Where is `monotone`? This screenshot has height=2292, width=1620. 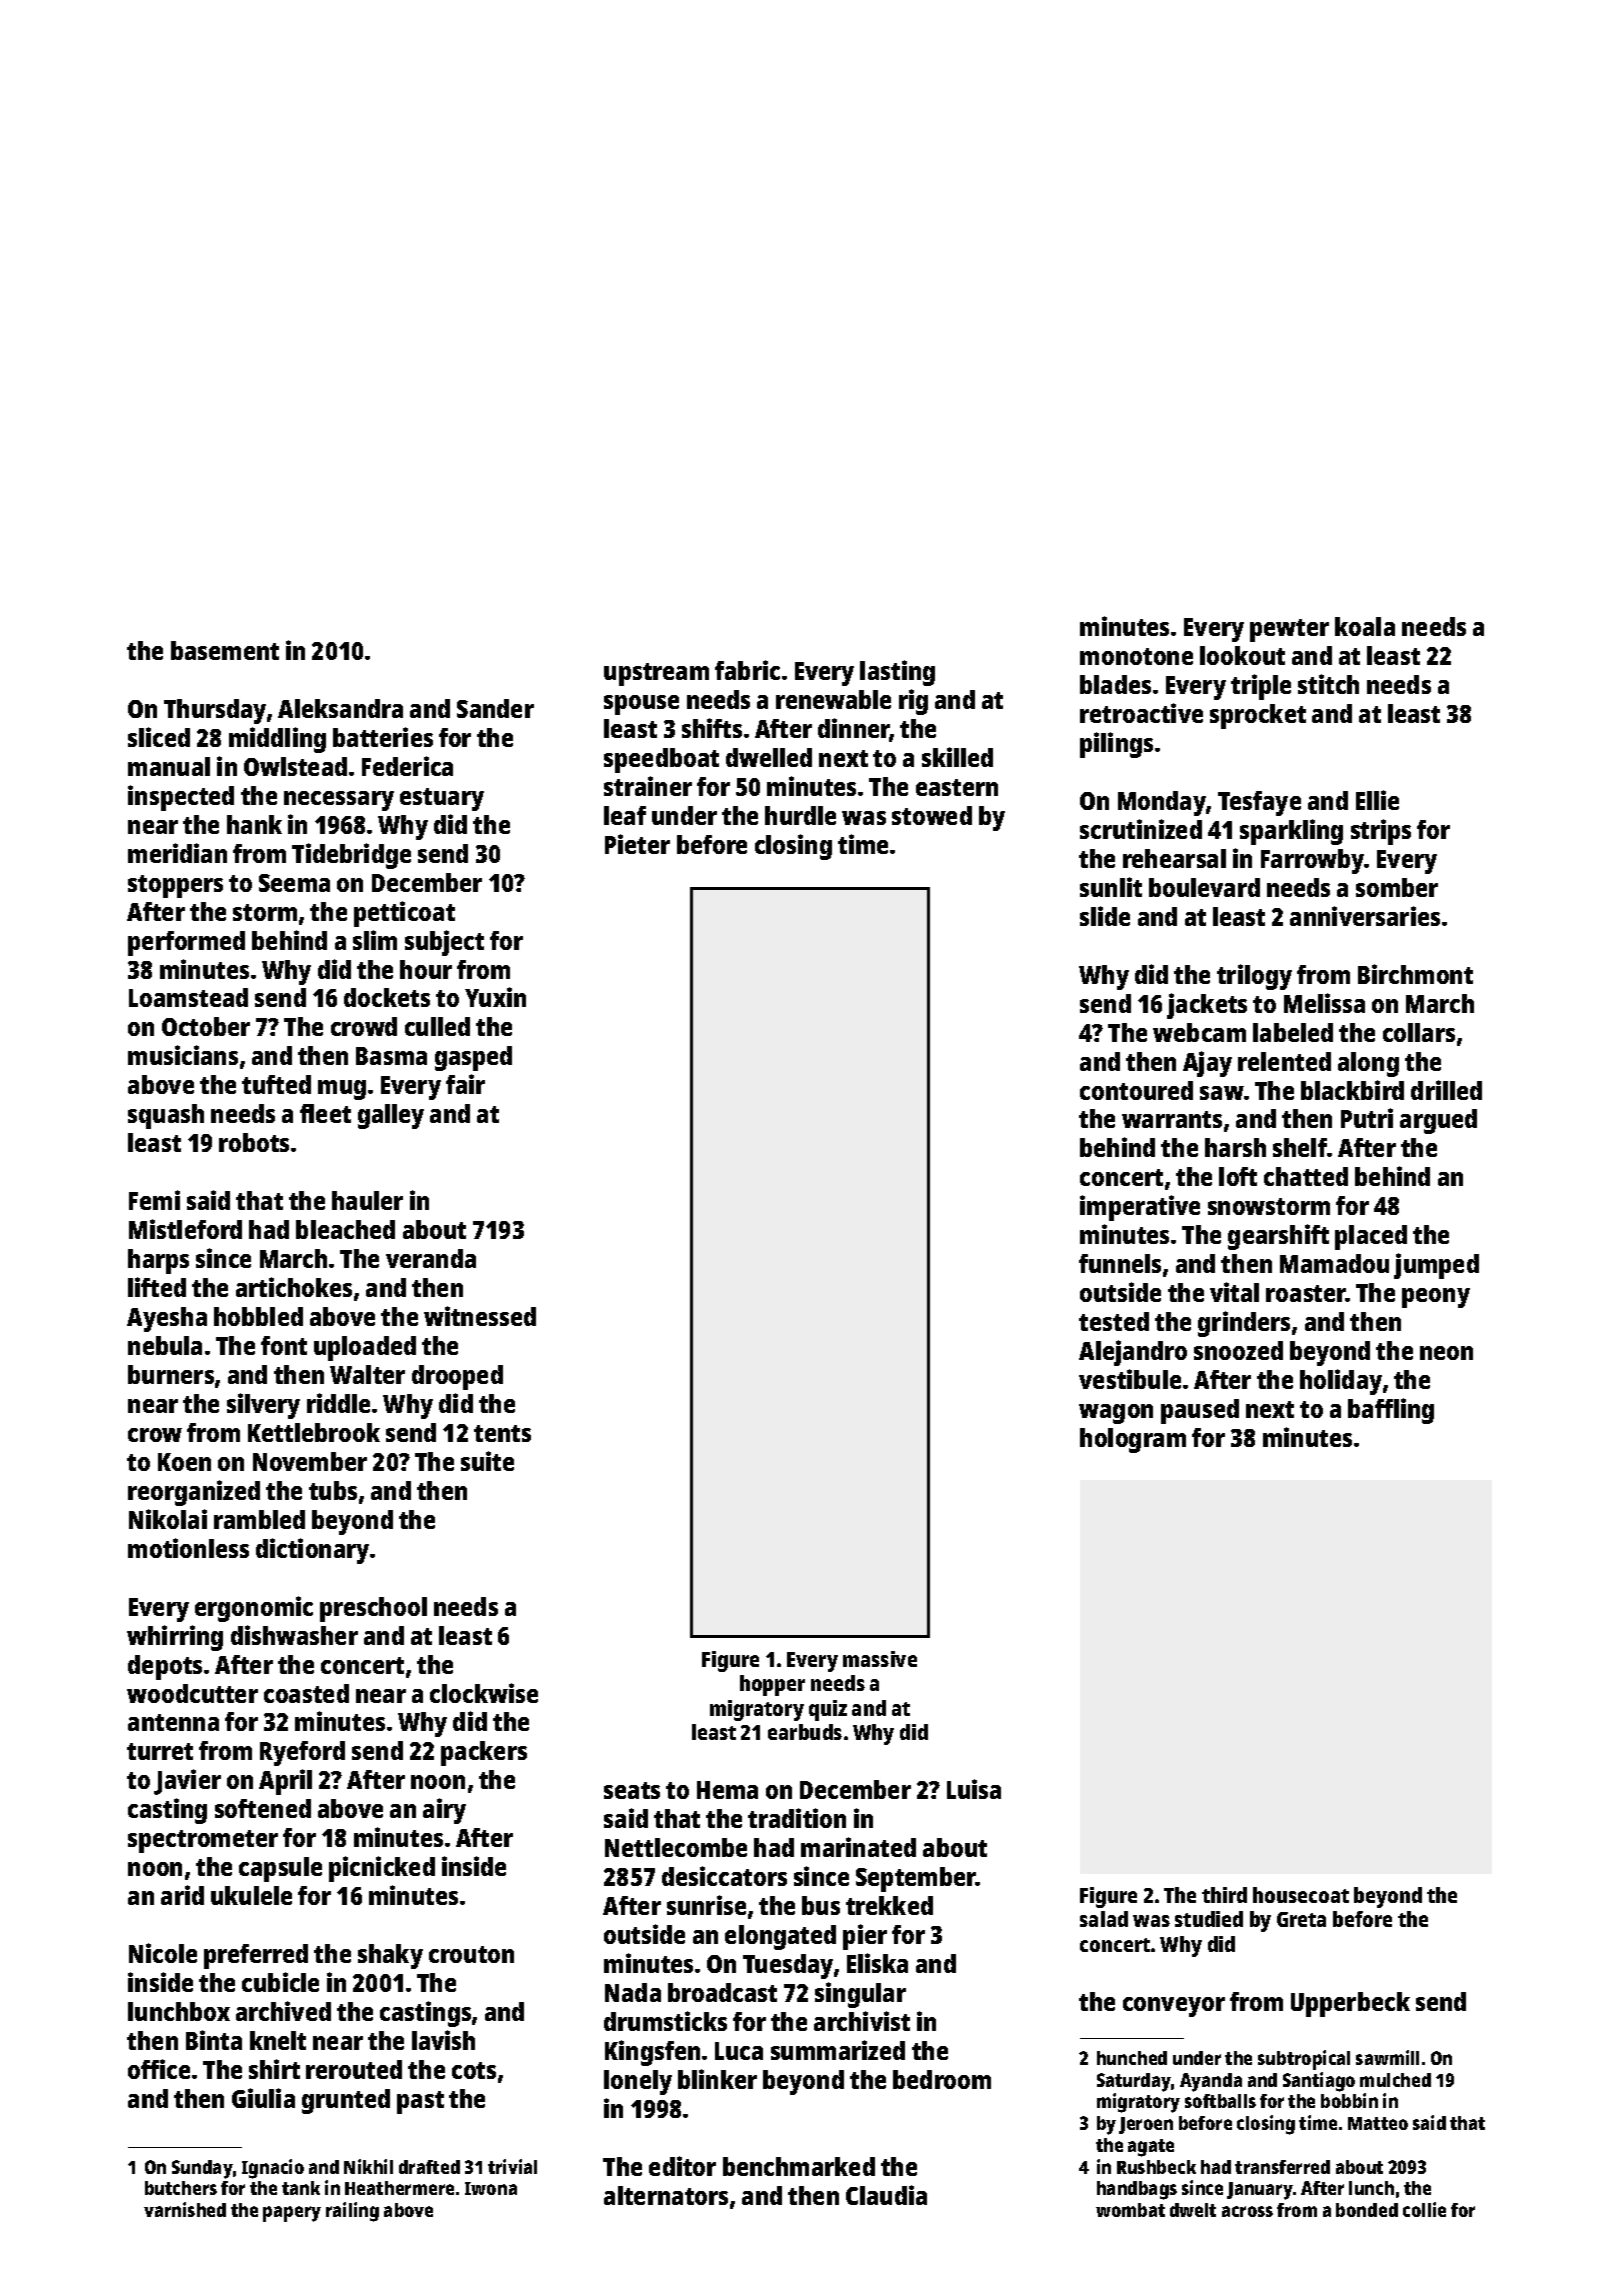 monotone is located at coordinates (1136, 656).
